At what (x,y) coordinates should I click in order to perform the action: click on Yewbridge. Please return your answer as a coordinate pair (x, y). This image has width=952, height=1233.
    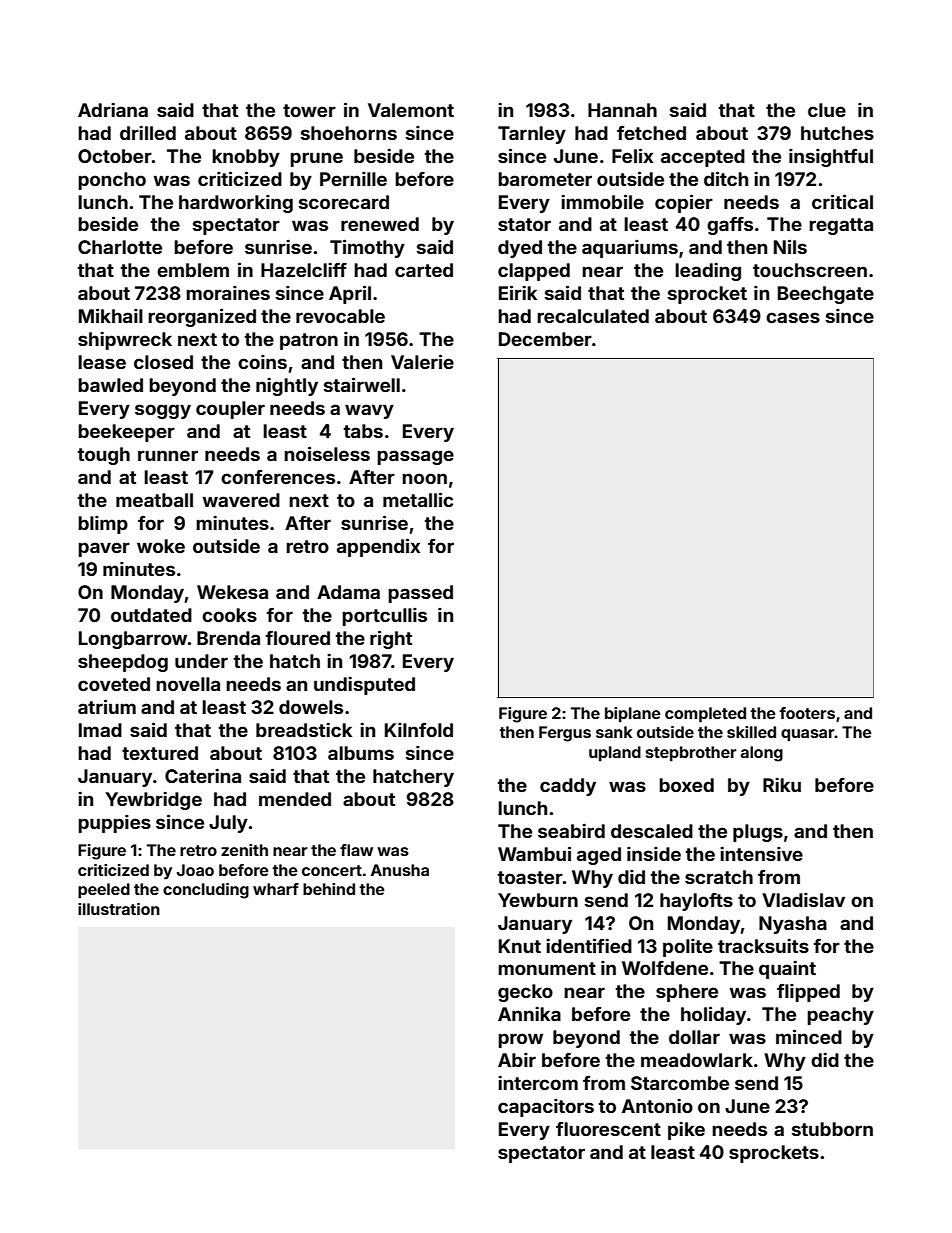
    Looking at the image, I should click on (153, 800).
